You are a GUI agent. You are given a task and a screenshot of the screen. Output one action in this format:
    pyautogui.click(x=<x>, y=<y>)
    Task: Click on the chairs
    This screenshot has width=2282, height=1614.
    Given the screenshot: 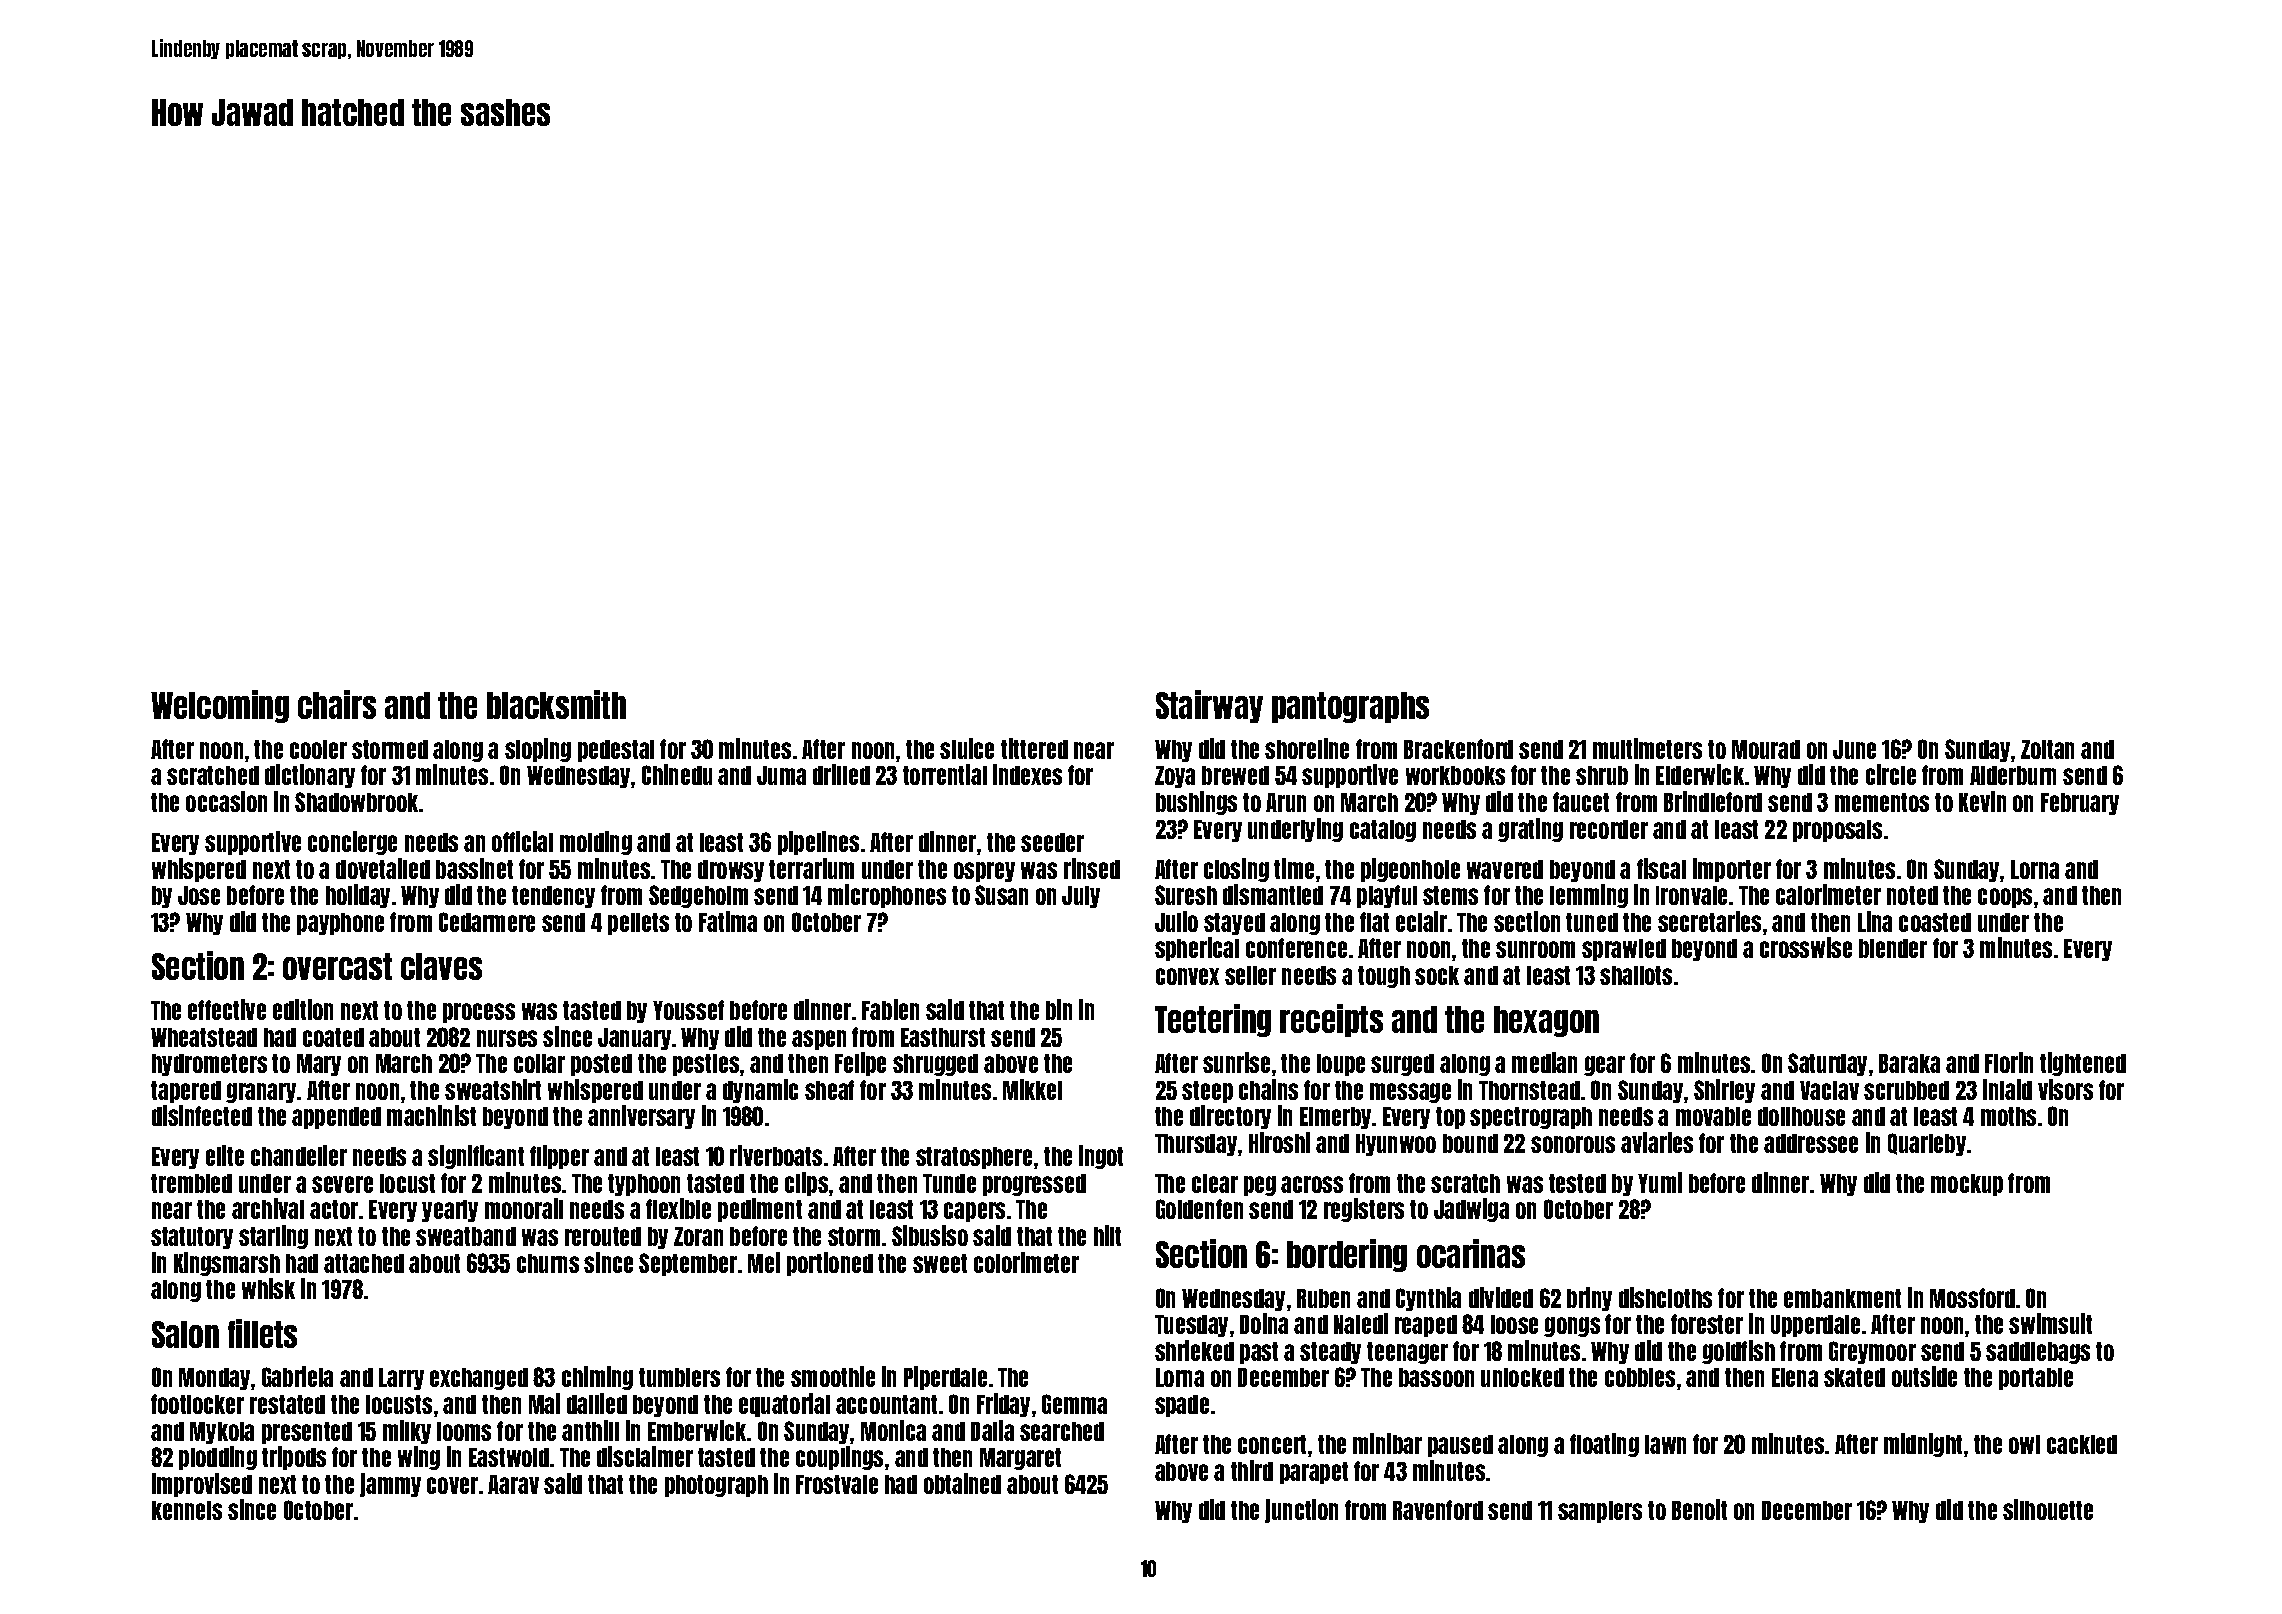 What is the action you would take?
    pyautogui.click(x=337, y=704)
